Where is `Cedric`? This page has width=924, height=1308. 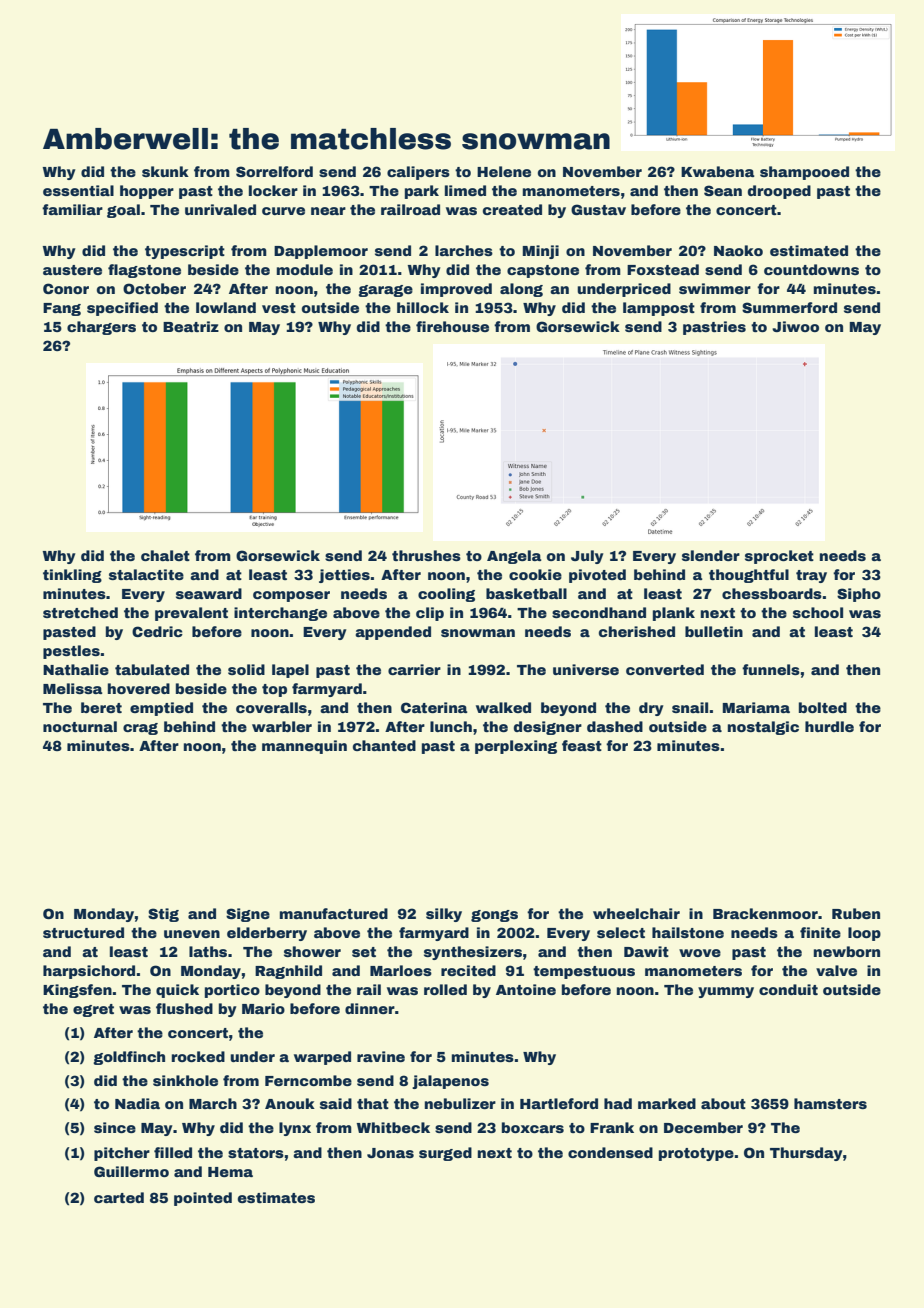
Cedric is located at coordinates (157, 631).
